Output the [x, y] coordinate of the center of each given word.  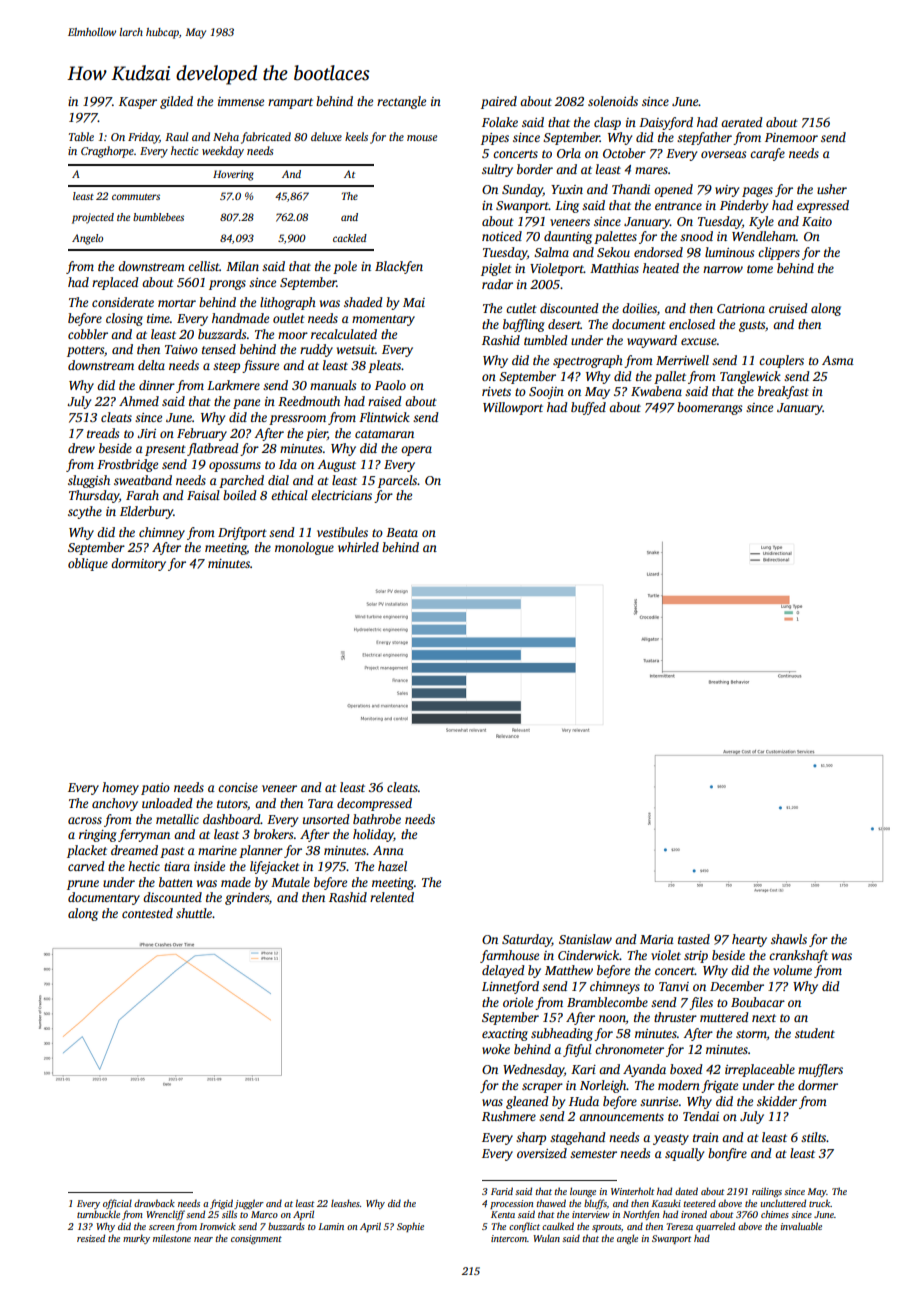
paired [499, 102]
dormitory [138, 564]
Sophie [410, 1227]
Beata [402, 532]
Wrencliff [165, 1215]
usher [832, 189]
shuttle [194, 913]
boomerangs [709, 408]
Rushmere [509, 1116]
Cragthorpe [107, 152]
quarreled [715, 1227]
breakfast [783, 392]
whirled [358, 547]
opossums [235, 467]
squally [684, 1154]
